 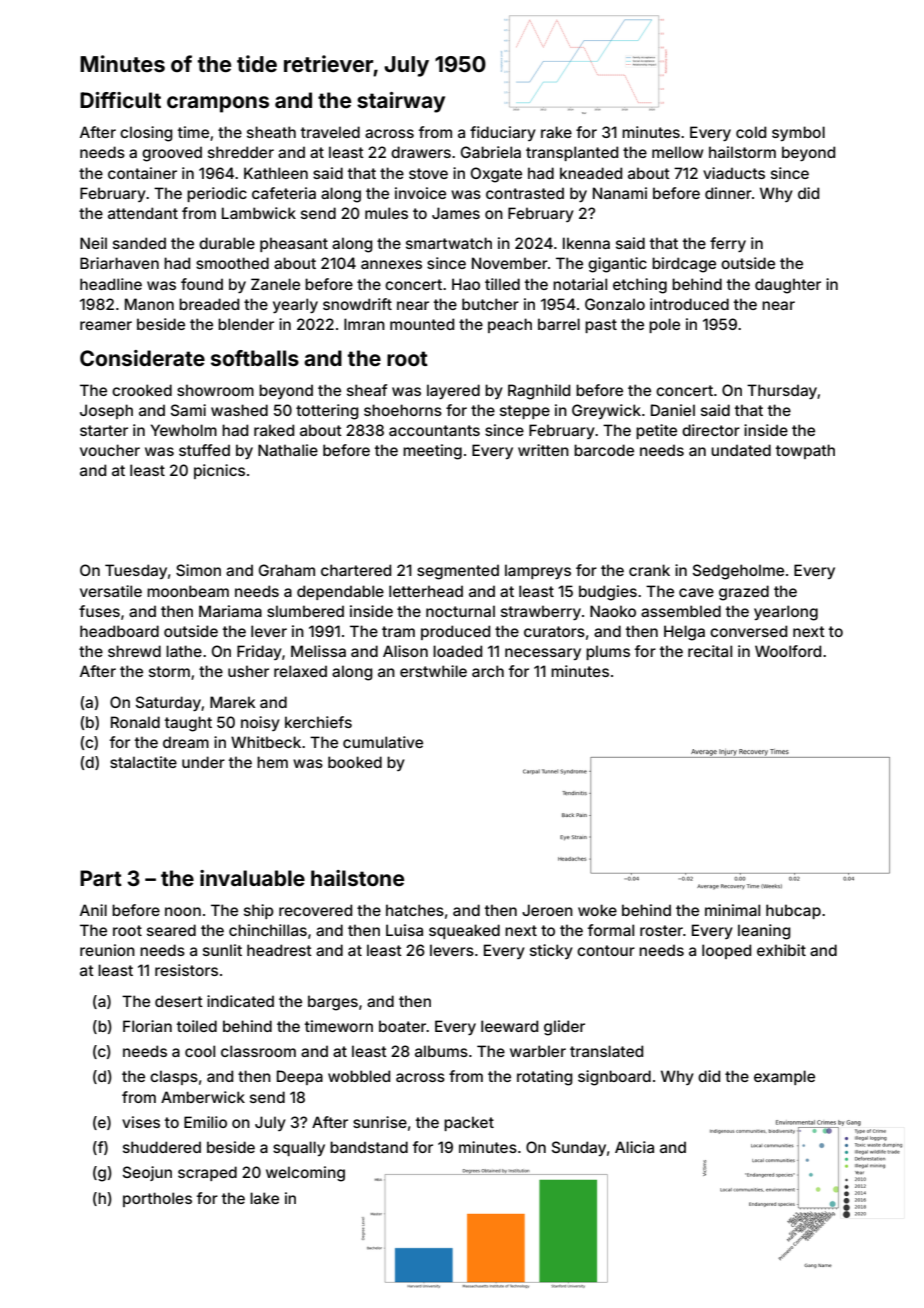 I want to click on Ragnhild, so click(x=539, y=392).
